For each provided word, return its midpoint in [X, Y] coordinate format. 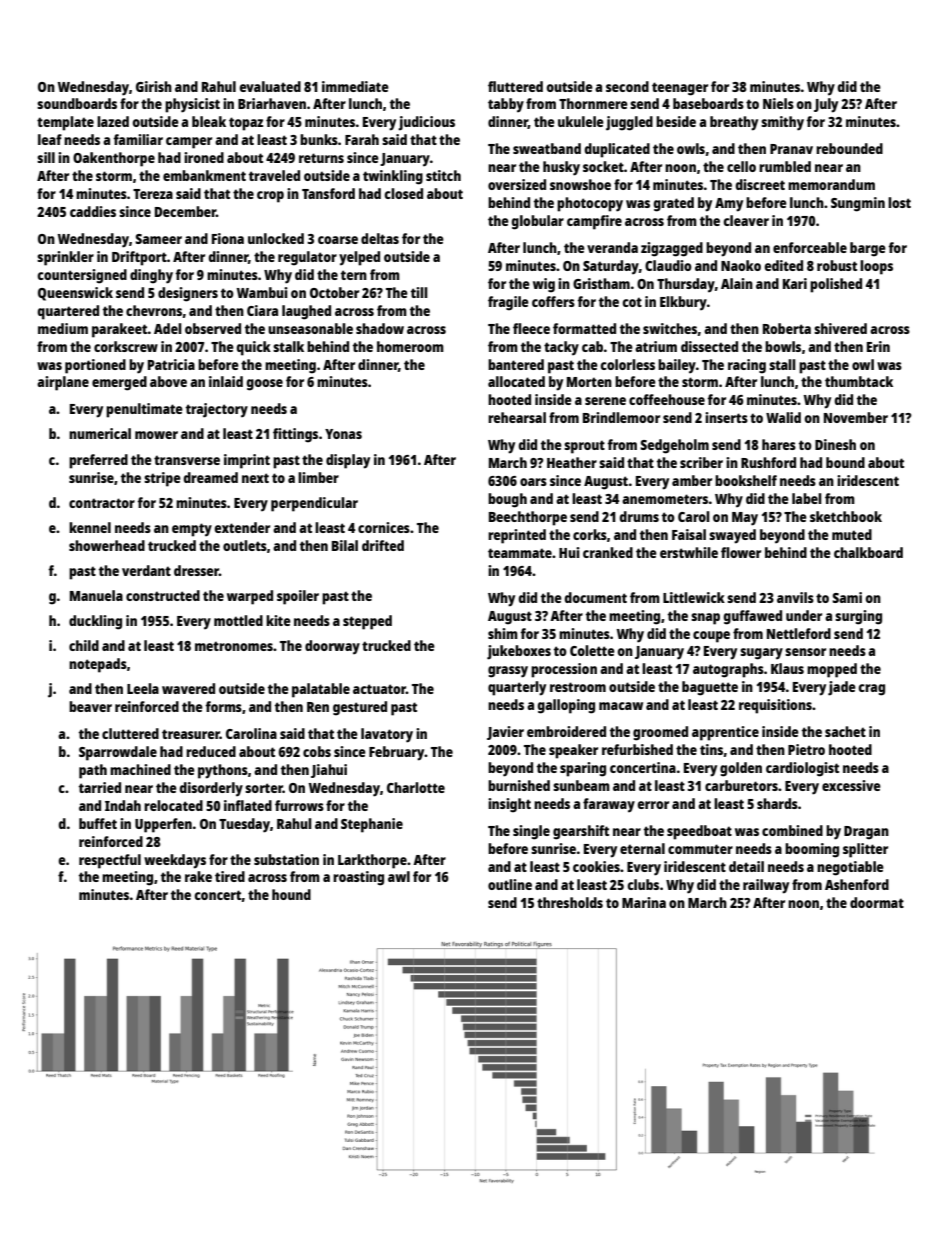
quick [253, 348]
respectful [110, 861]
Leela [143, 688]
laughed [306, 312]
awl [399, 876]
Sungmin [858, 204]
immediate [355, 86]
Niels [778, 103]
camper [189, 143]
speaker [573, 751]
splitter [865, 850]
